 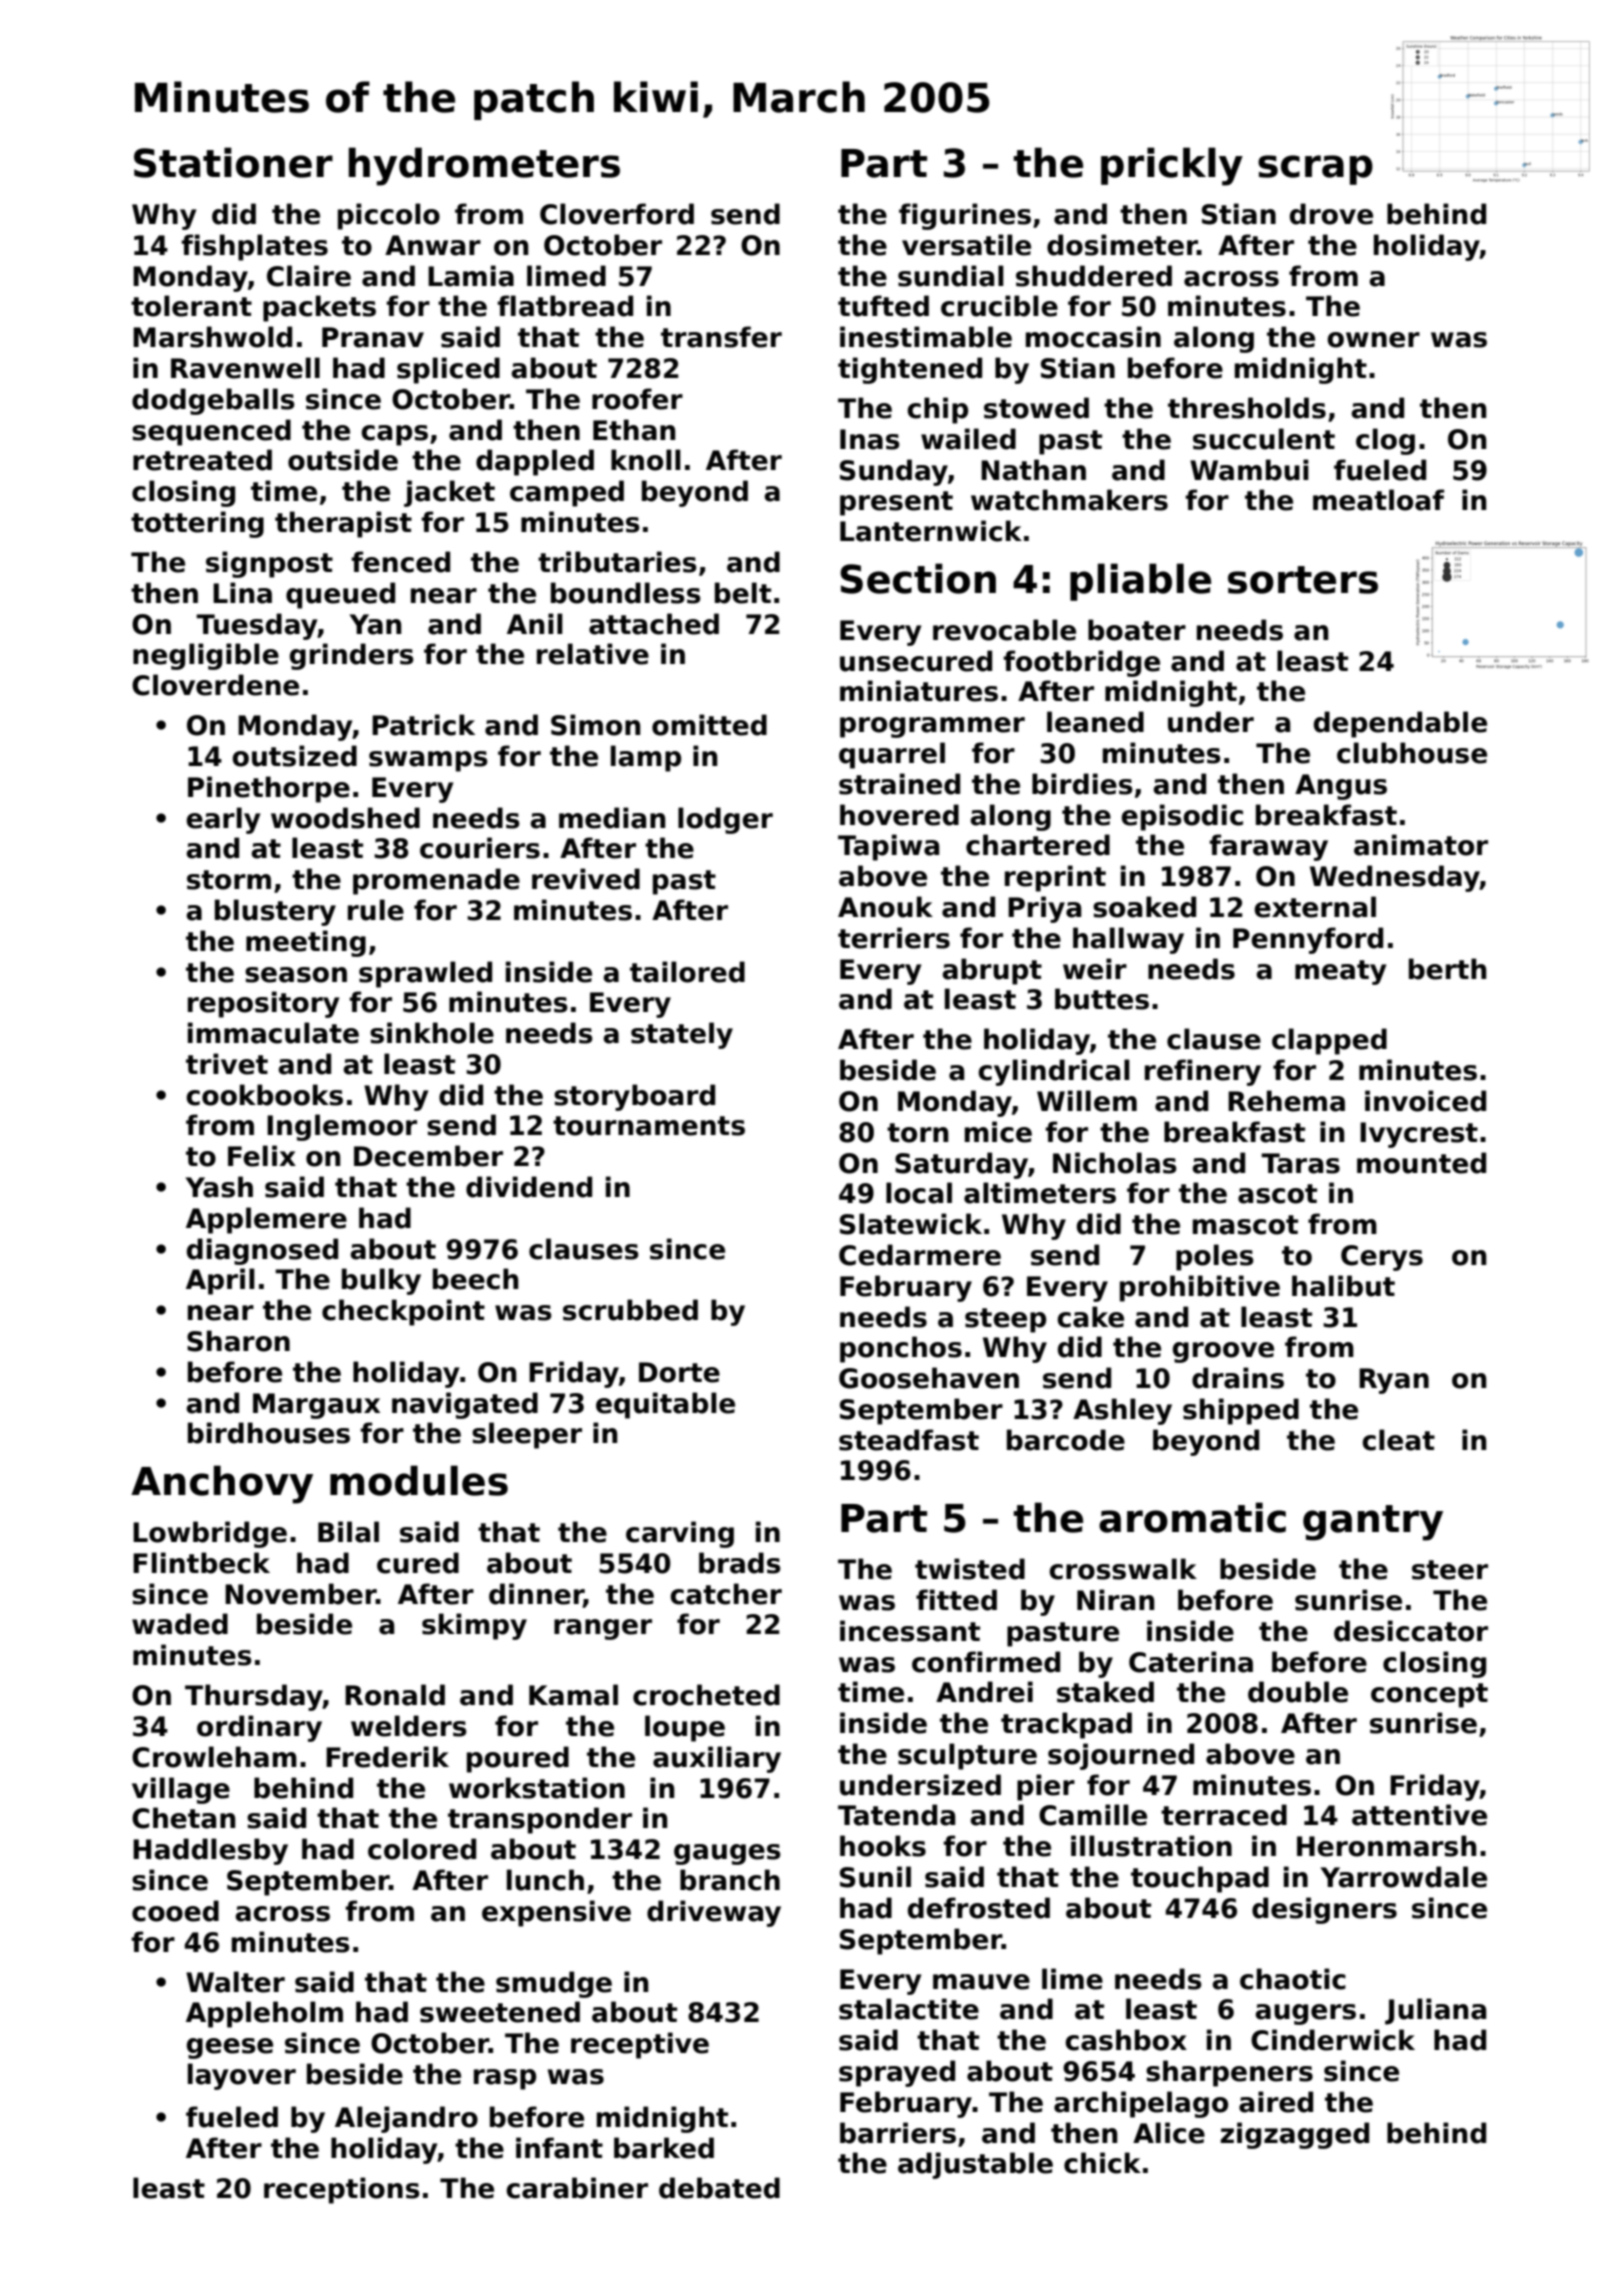 What do you see at coordinates (965, 216) in the screenshot?
I see `figurines` at bounding box center [965, 216].
